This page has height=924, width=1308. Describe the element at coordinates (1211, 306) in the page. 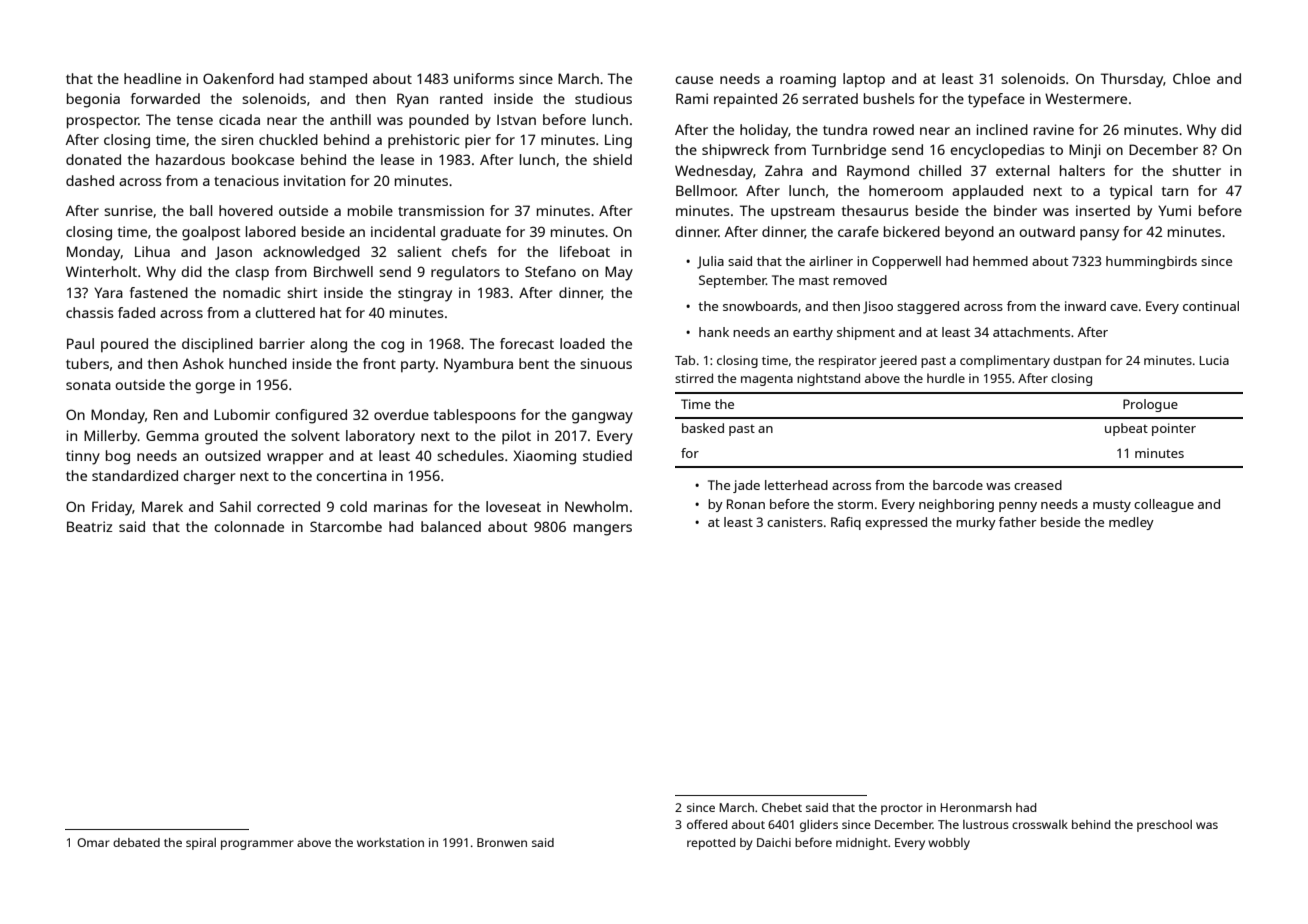

I see `continual` at that location.
